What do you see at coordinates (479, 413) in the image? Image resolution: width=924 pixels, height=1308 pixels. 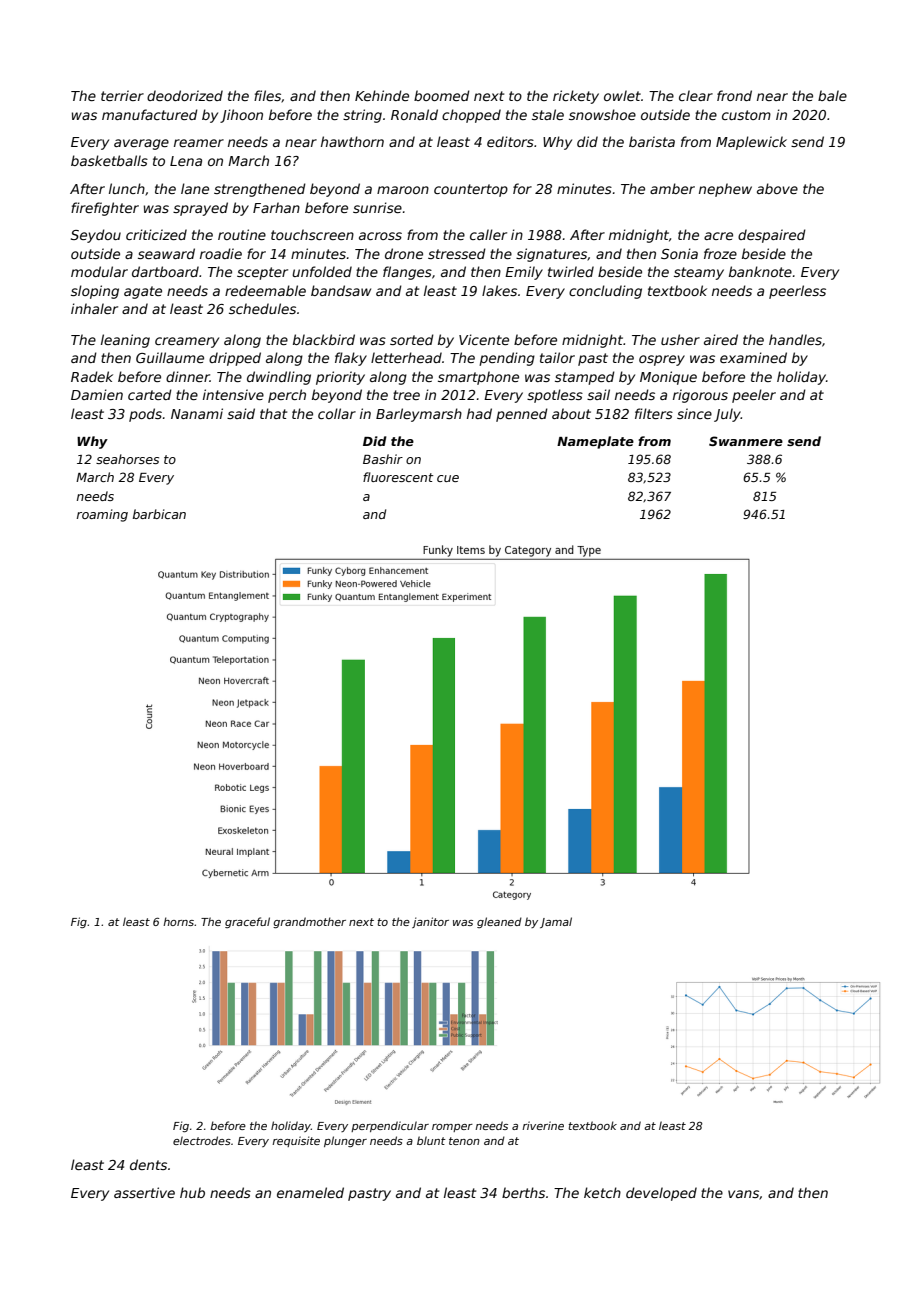 I see `had` at bounding box center [479, 413].
